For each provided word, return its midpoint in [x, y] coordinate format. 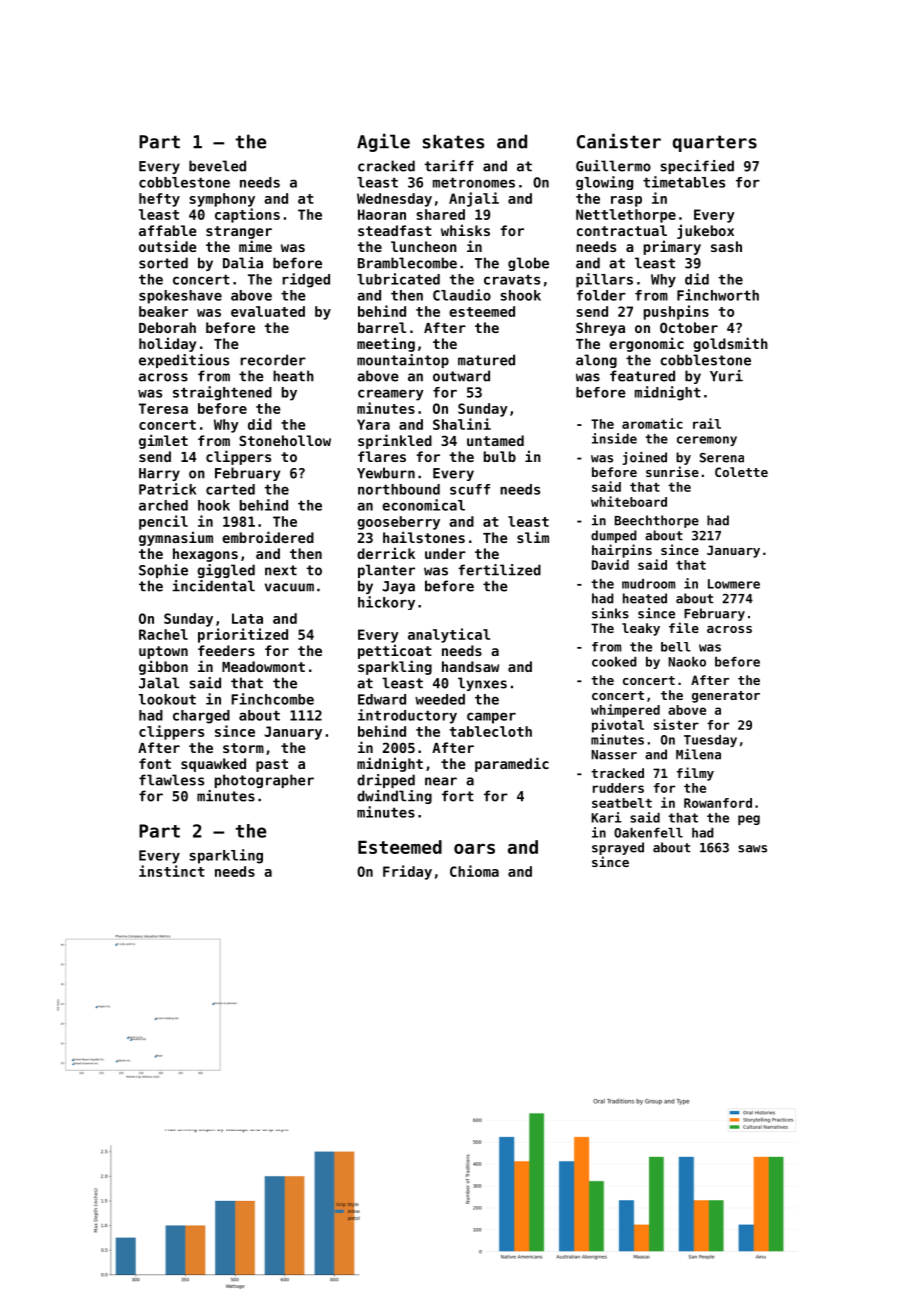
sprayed [618, 848]
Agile [383, 142]
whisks [465, 230]
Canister [619, 141]
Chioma [474, 871]
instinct [172, 871]
